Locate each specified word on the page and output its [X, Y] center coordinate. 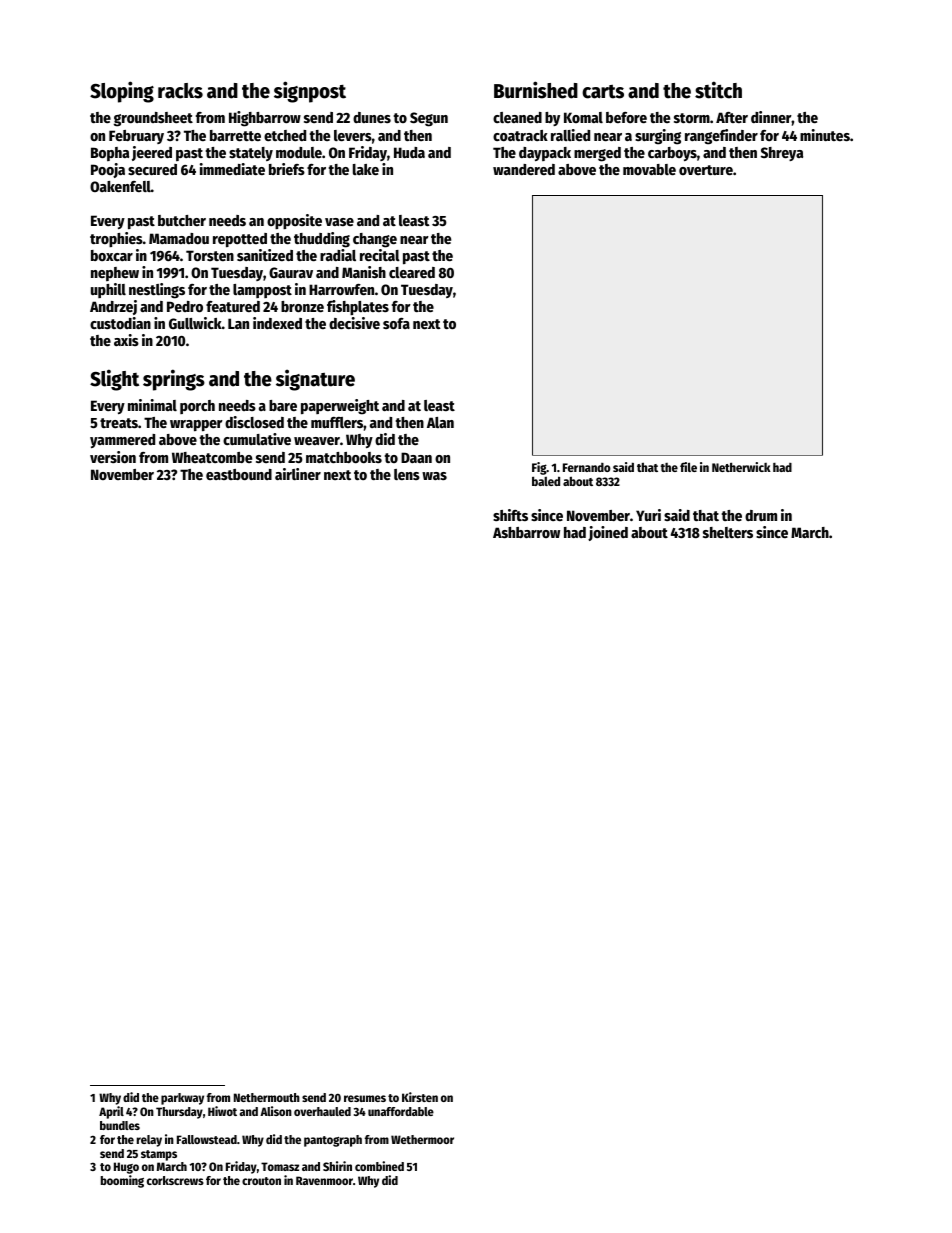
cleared [412, 272]
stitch [718, 90]
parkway [182, 1099]
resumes [365, 1098]
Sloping [122, 92]
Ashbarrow [526, 532]
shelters [728, 532]
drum [761, 515]
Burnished [536, 90]
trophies [116, 239]
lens [407, 474]
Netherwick [741, 467]
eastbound [239, 474]
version [113, 457]
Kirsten [420, 1097]
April [111, 1112]
